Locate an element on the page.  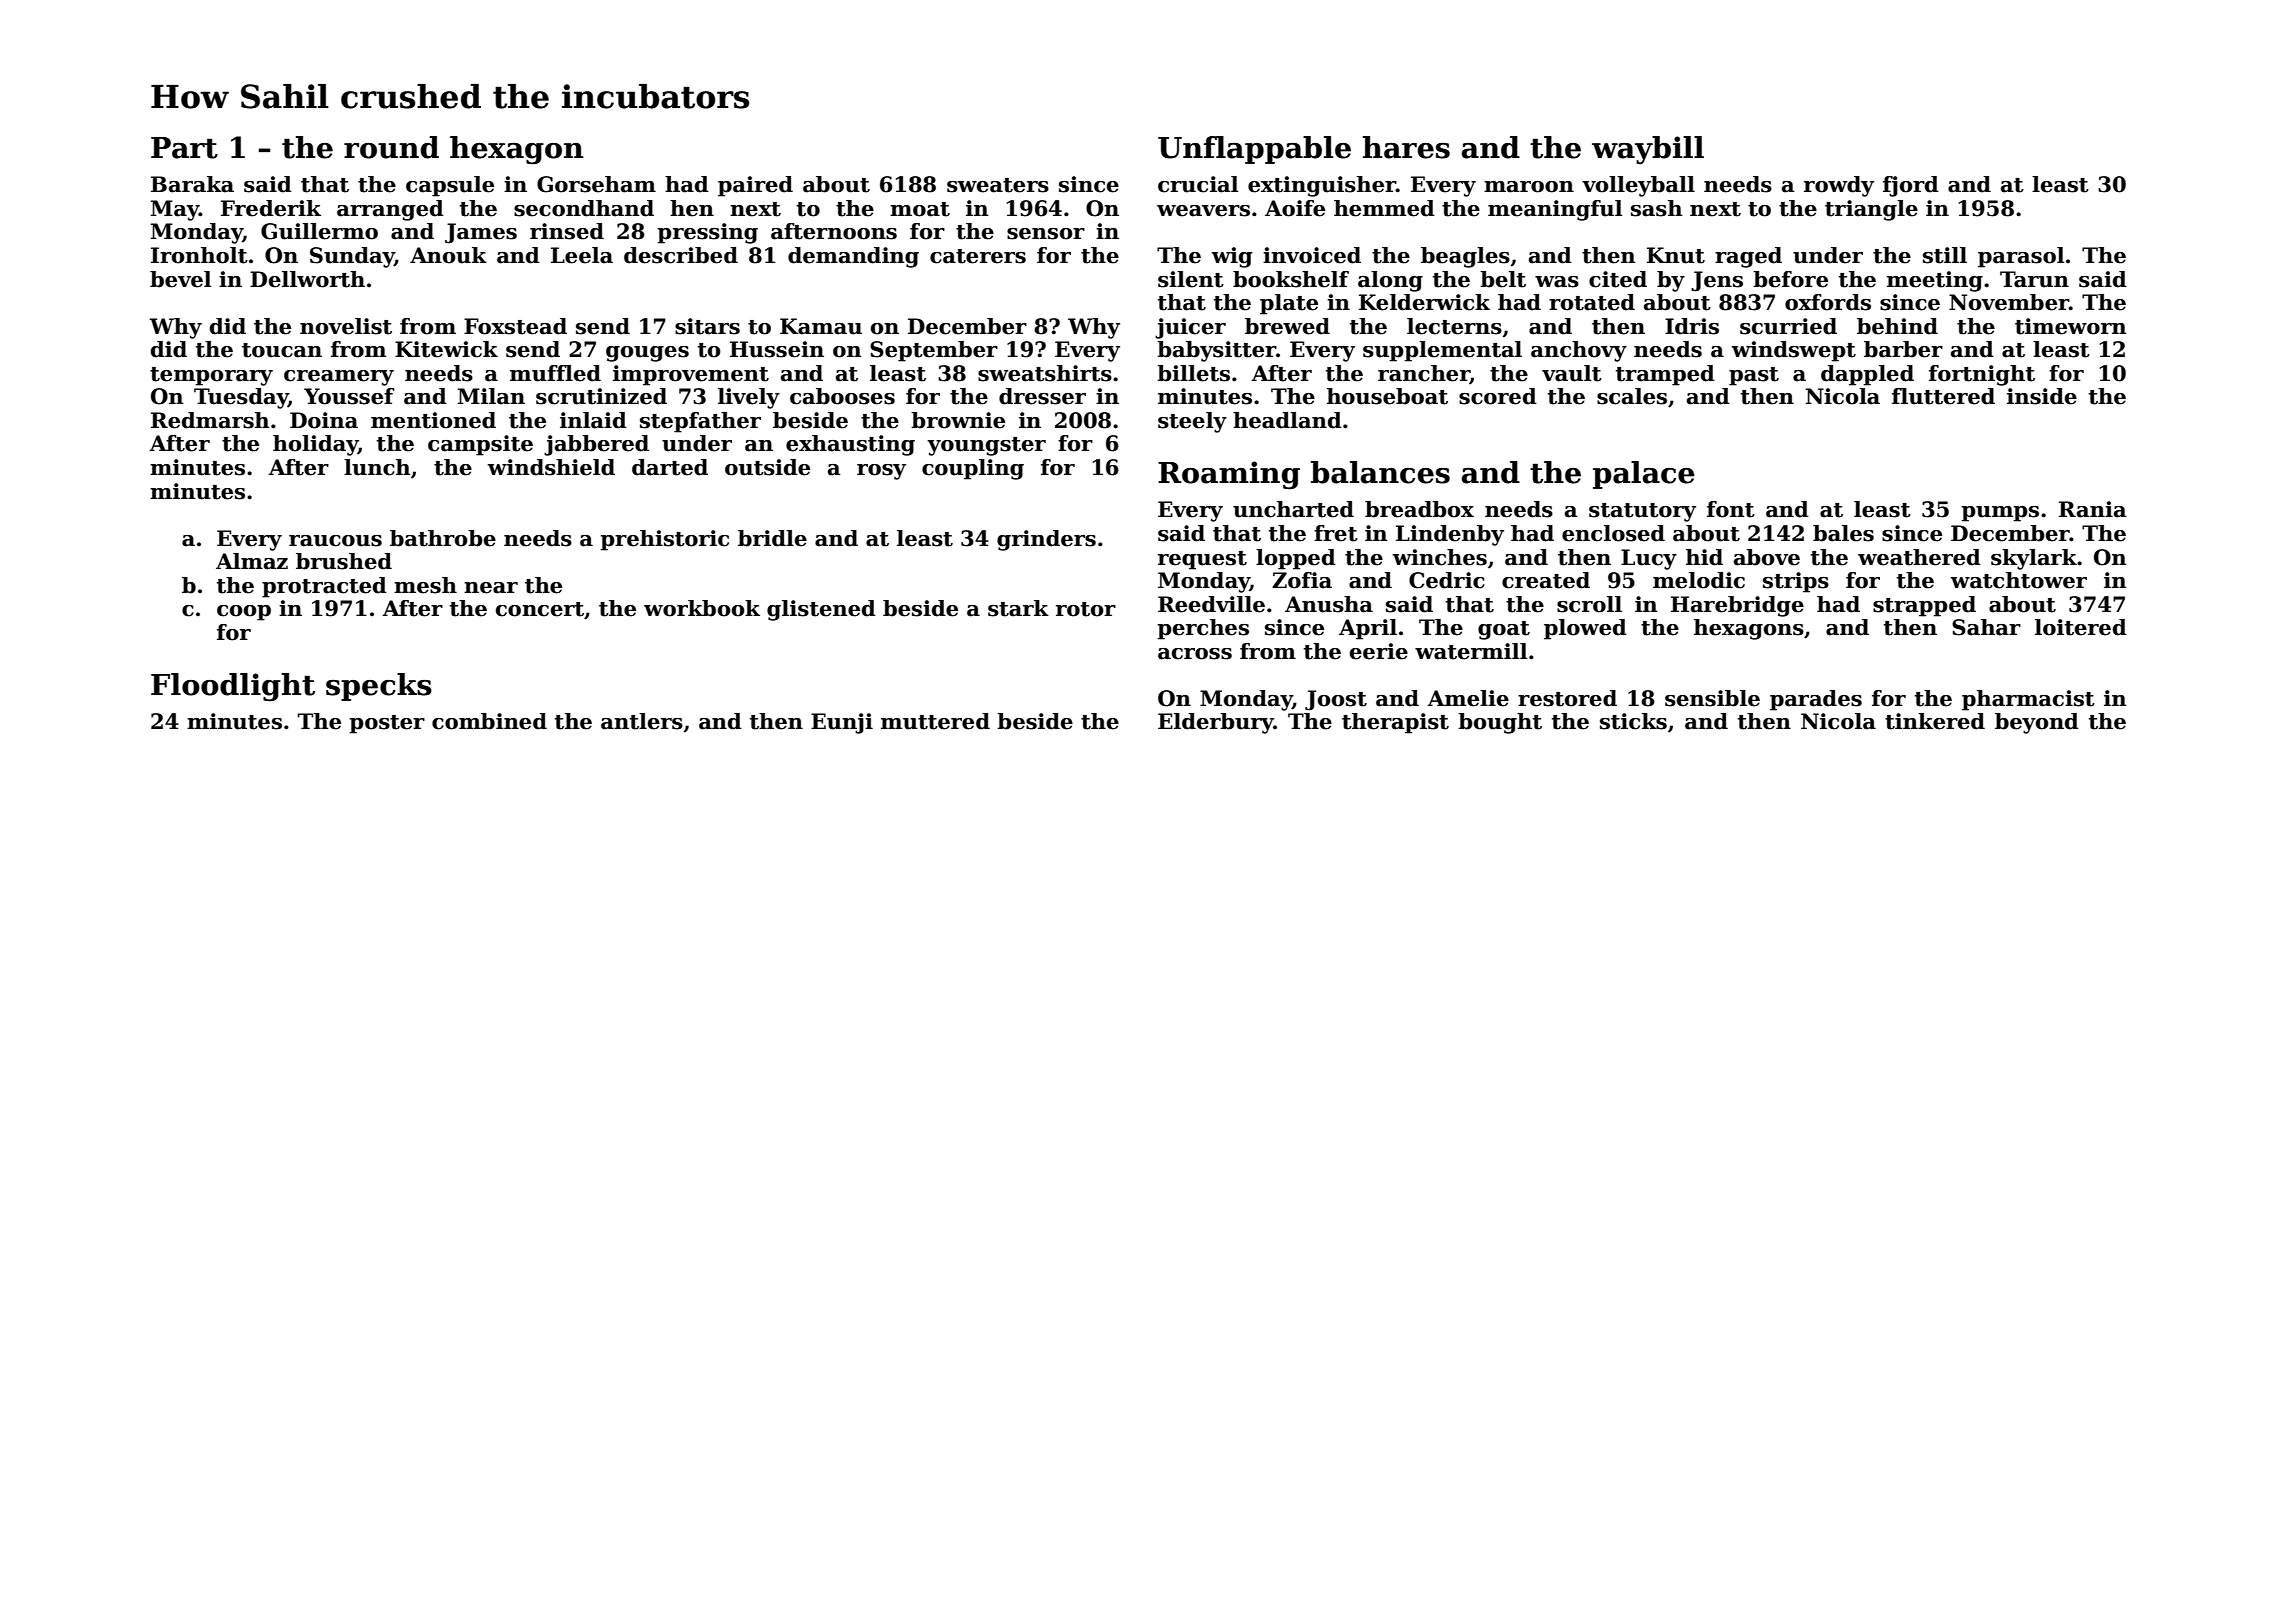
anchovy is located at coordinates (1579, 351).
